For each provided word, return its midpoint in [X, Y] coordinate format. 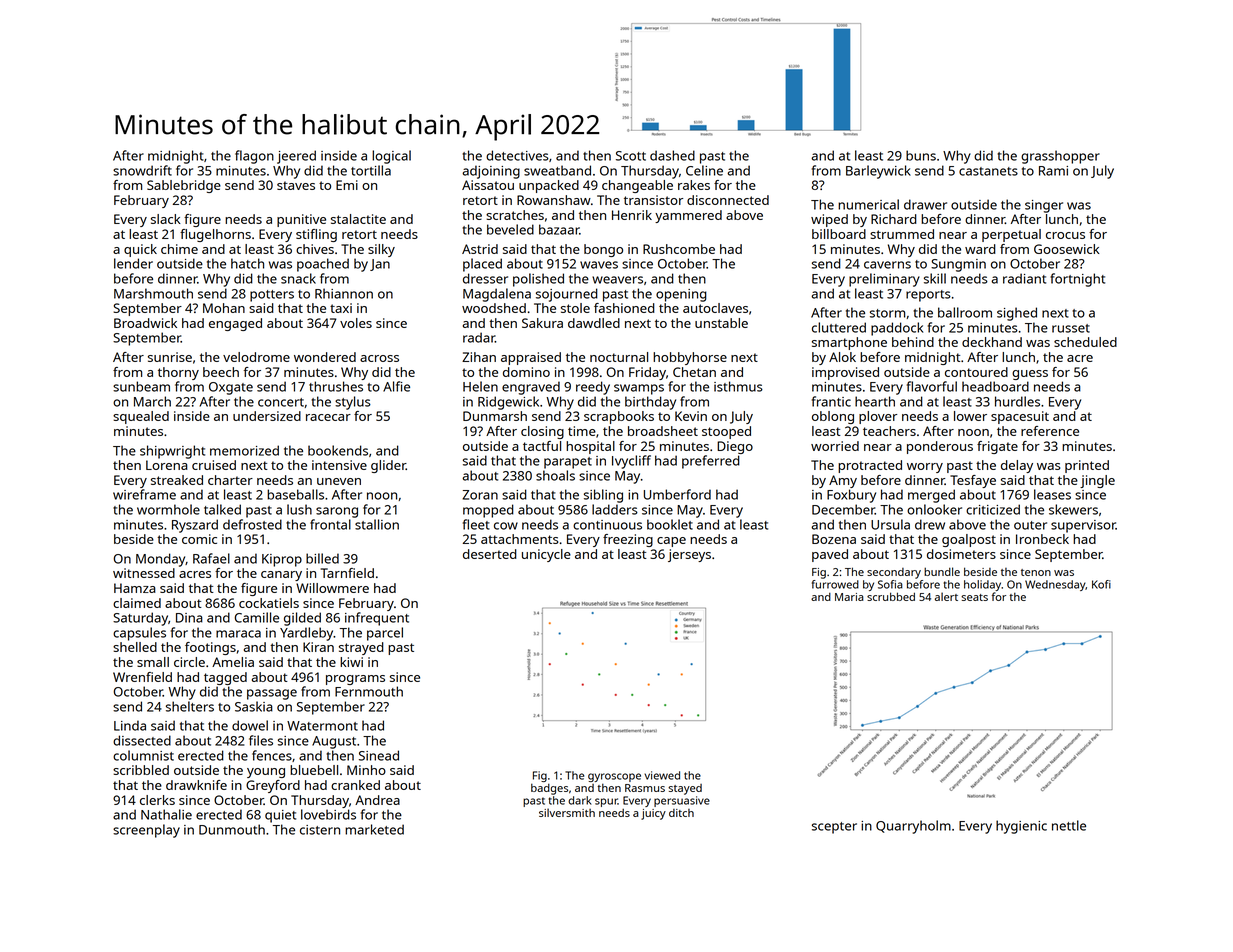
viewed [662, 775]
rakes [694, 185]
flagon [254, 157]
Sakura [542, 323]
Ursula [890, 524]
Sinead [379, 755]
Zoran [480, 495]
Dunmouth [232, 829]
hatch [247, 263]
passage [272, 694]
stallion [377, 524]
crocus [1065, 235]
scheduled [1085, 342]
